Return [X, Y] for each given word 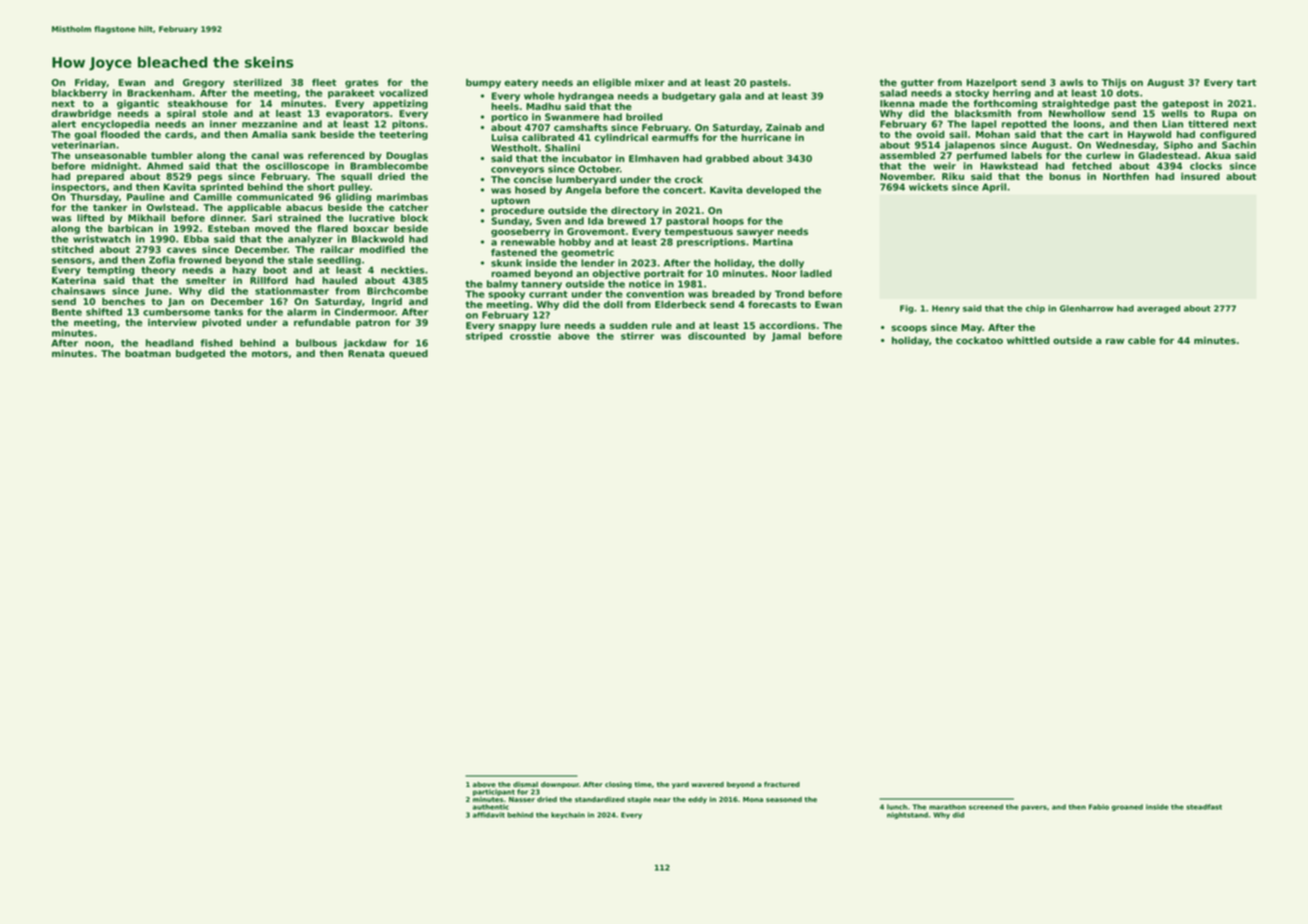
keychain [568, 815]
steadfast [1204, 807]
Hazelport [992, 83]
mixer [650, 82]
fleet [324, 82]
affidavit [489, 815]
